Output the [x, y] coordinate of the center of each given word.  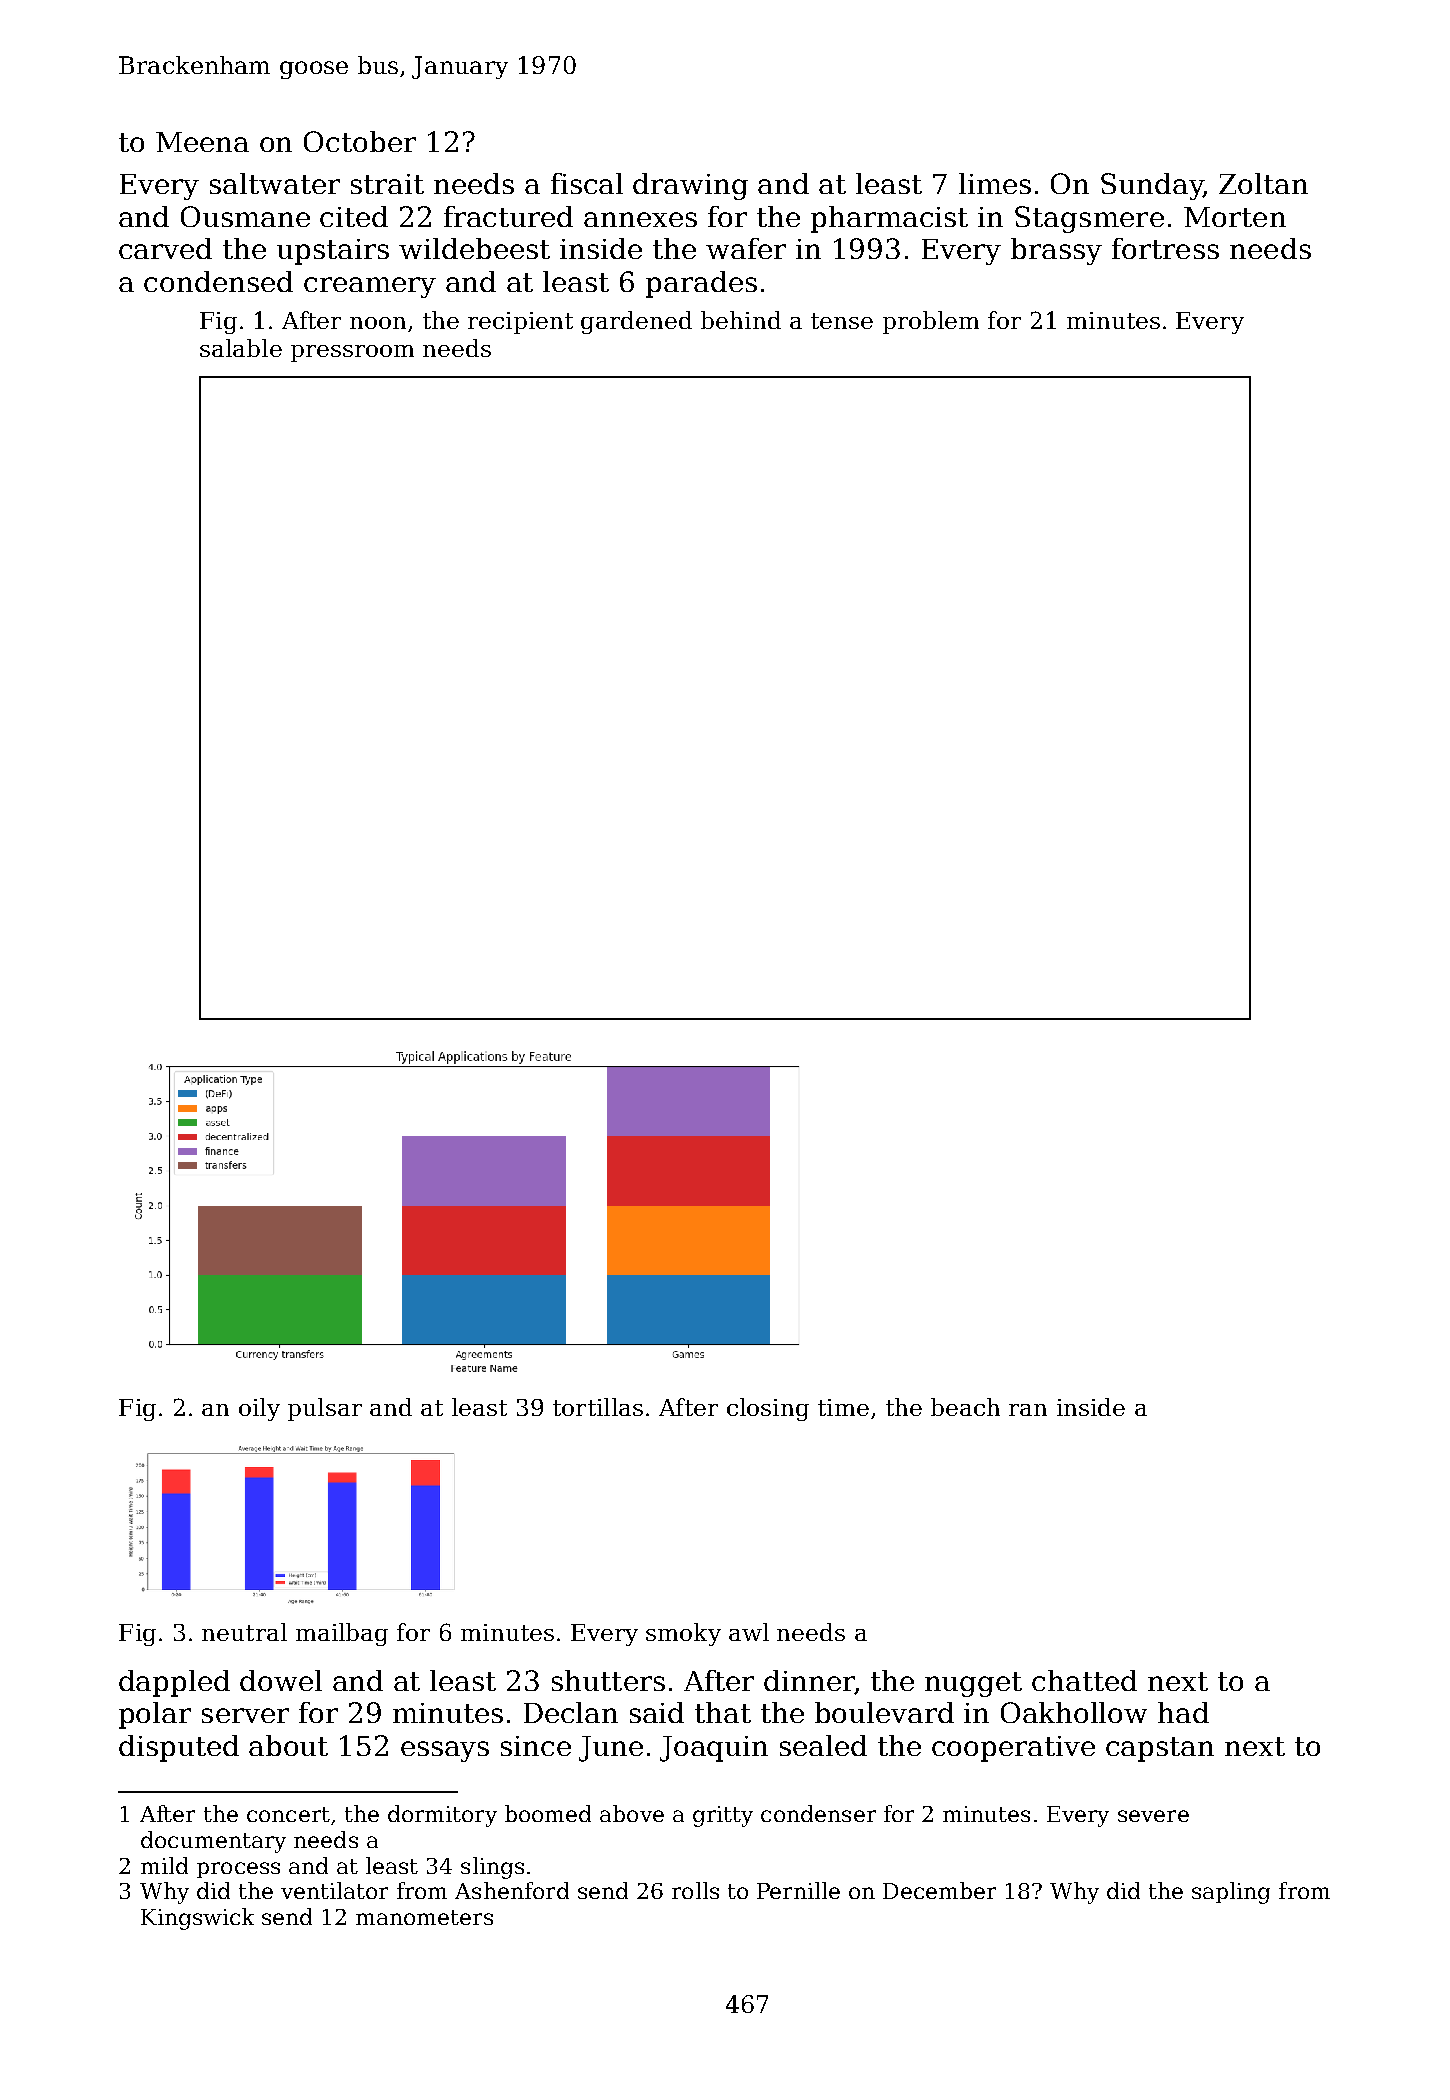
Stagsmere [1089, 219]
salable [241, 348]
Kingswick [197, 1919]
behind [741, 320]
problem [931, 322]
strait [387, 184]
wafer [746, 248]
